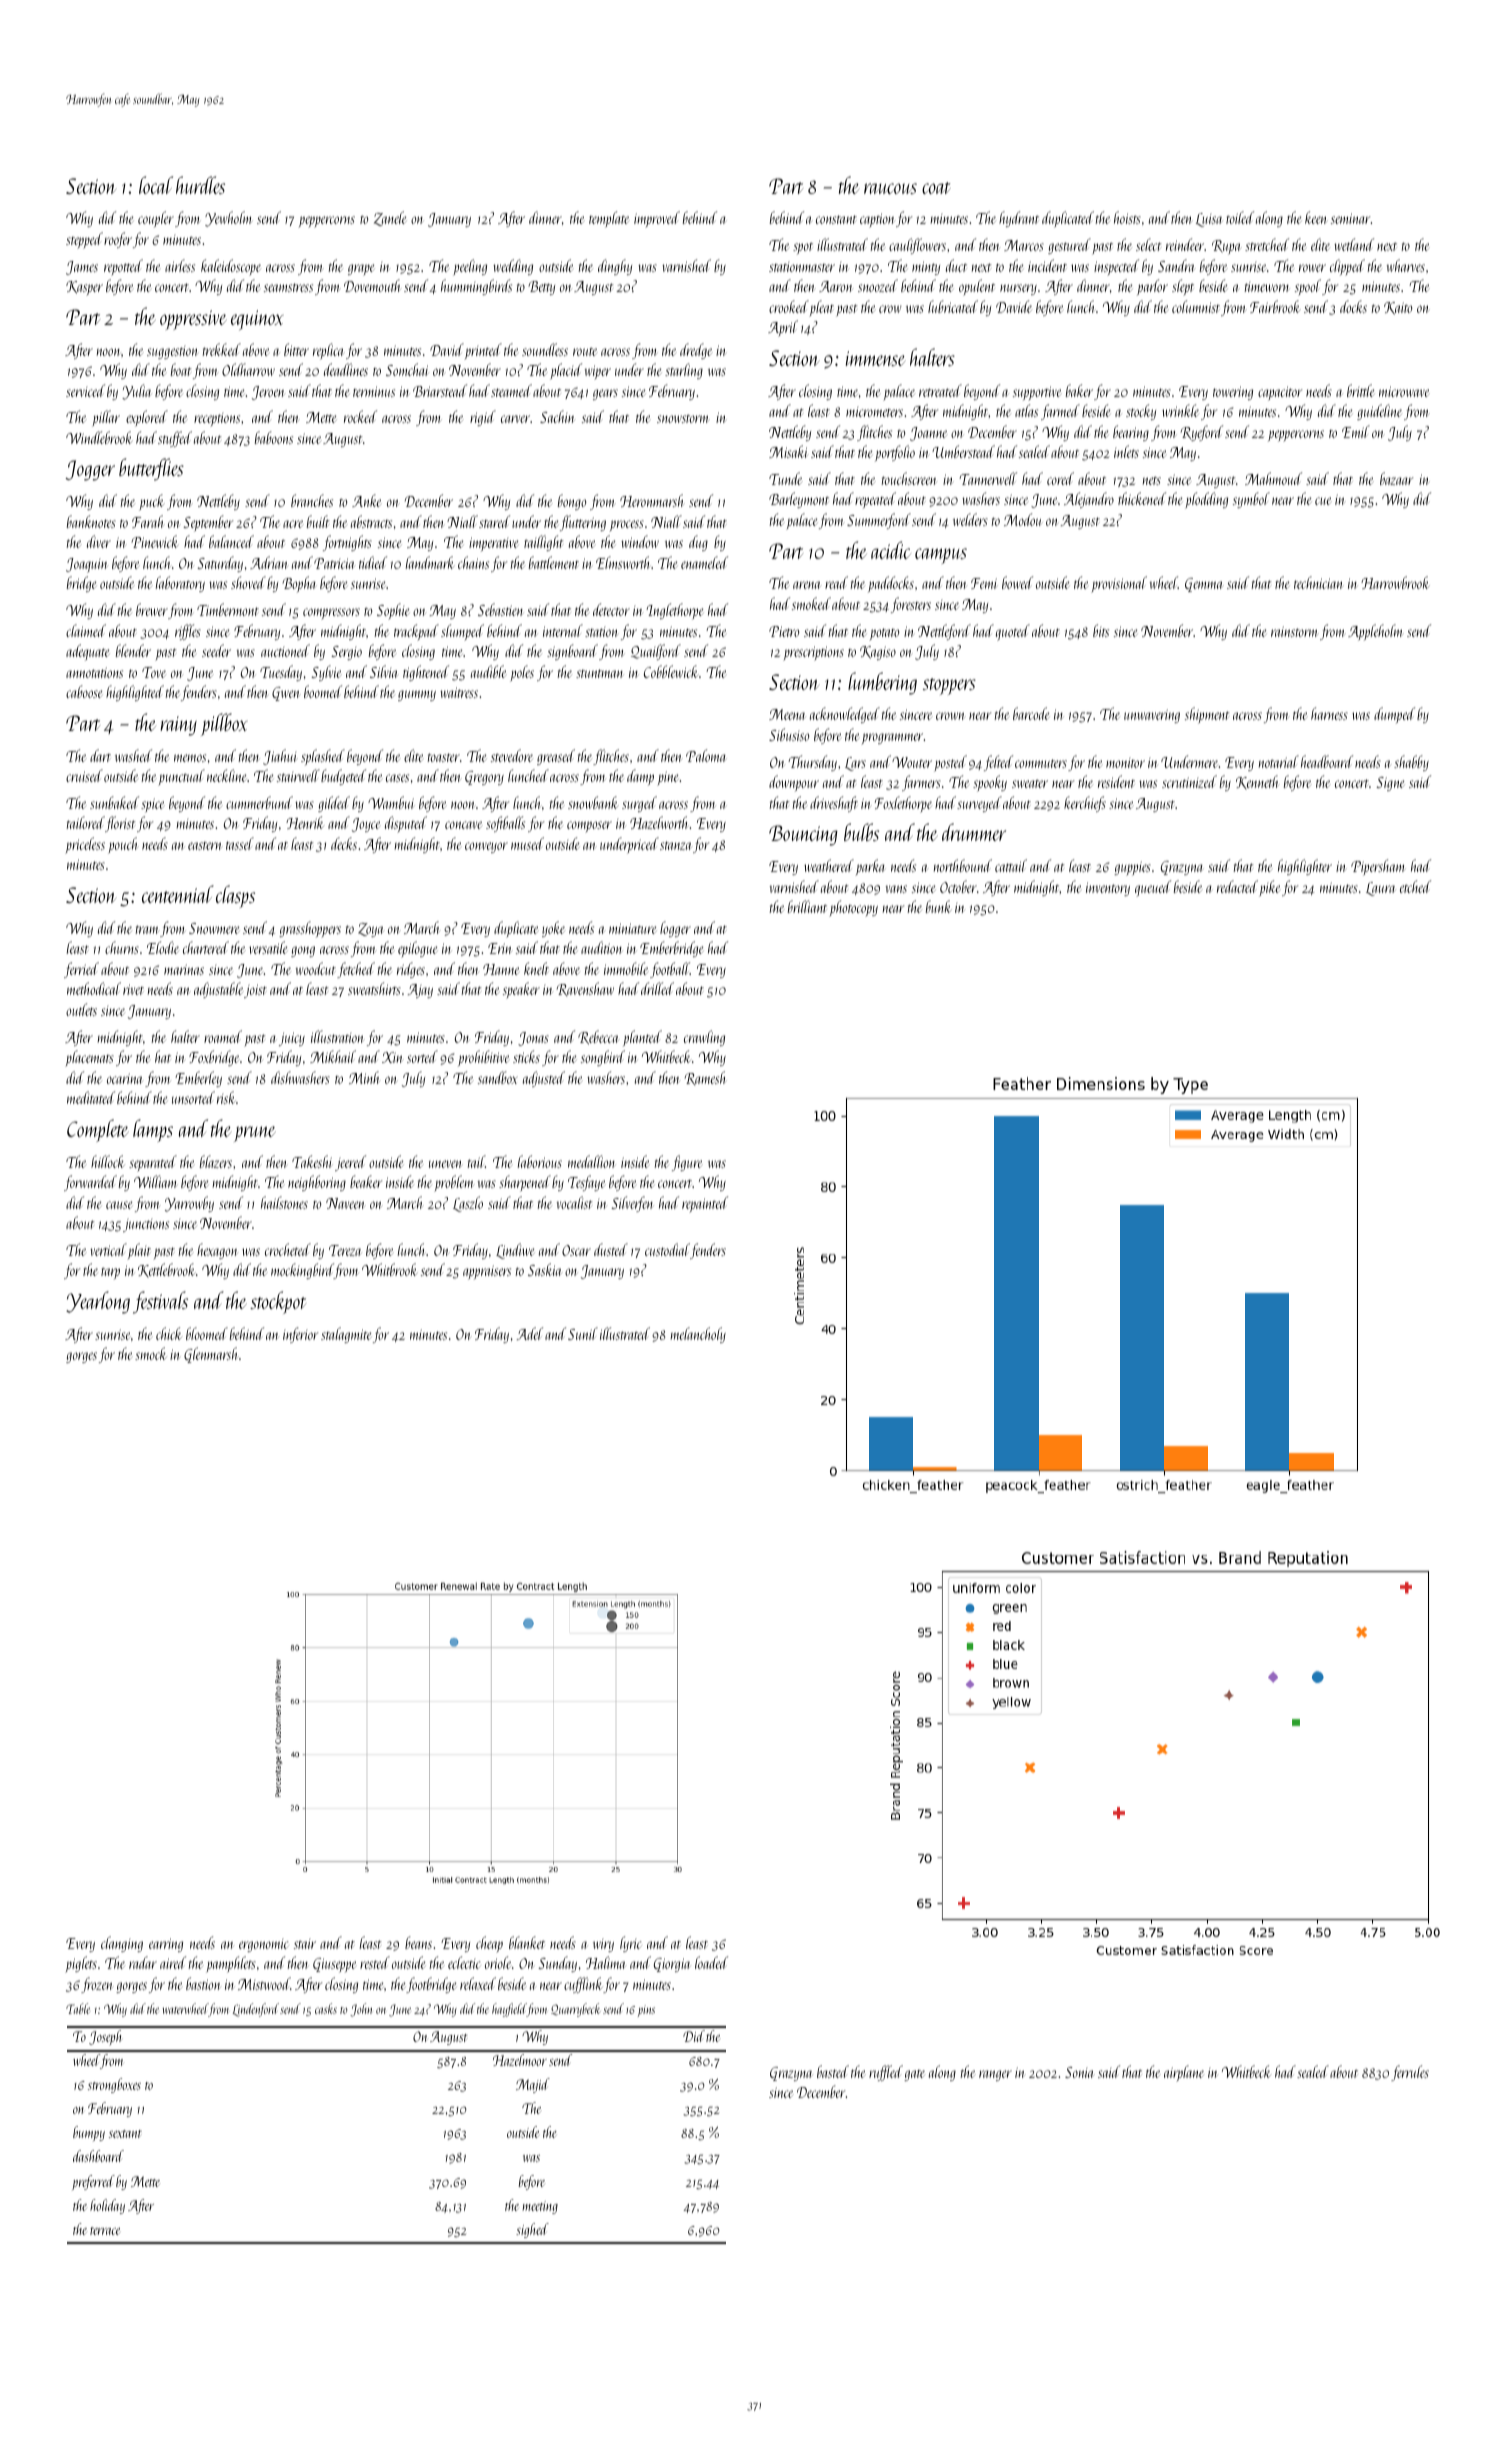  What do you see at coordinates (667, 1249) in the document?
I see `custodial` at bounding box center [667, 1249].
